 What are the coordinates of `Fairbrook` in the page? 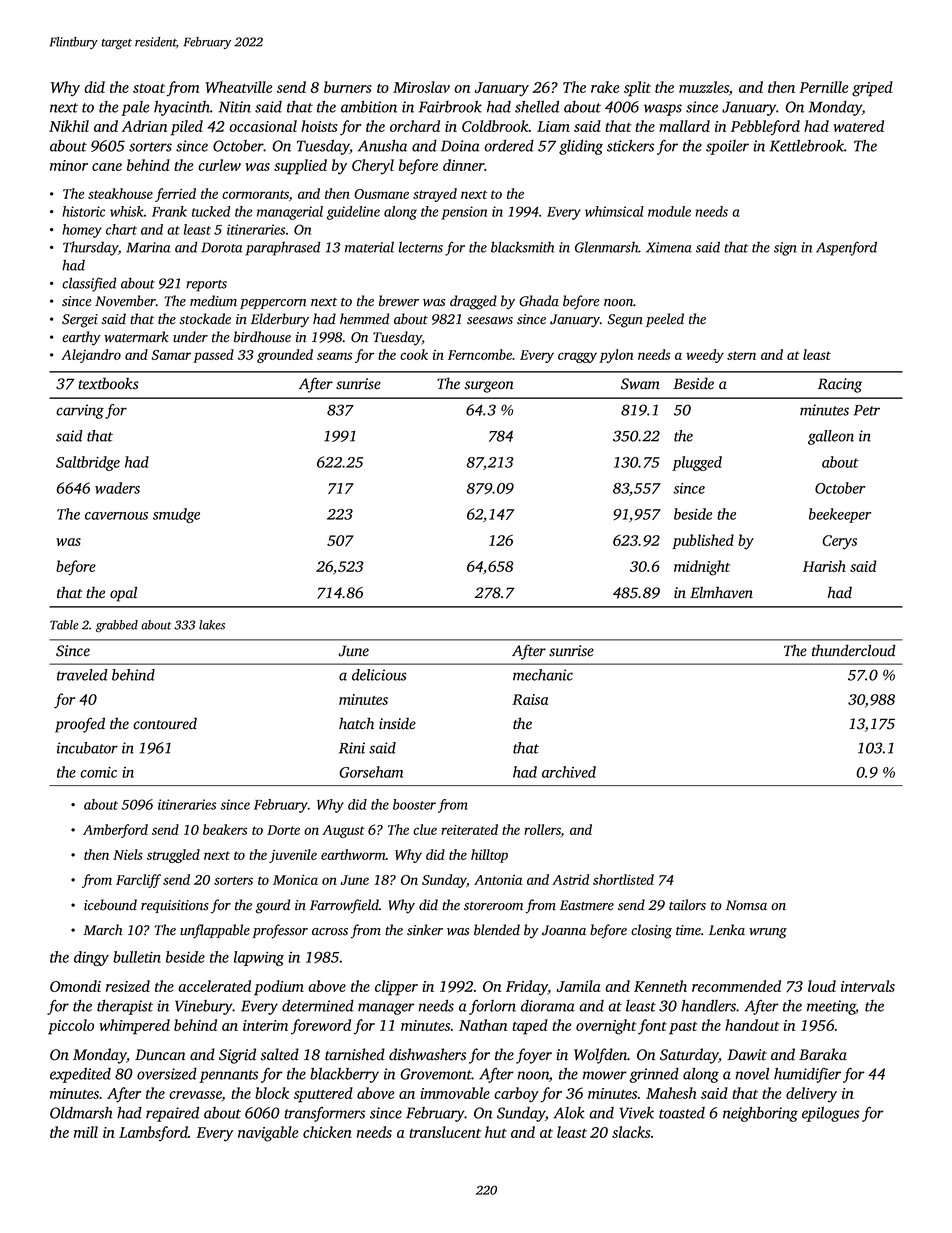 It's located at (450, 107).
